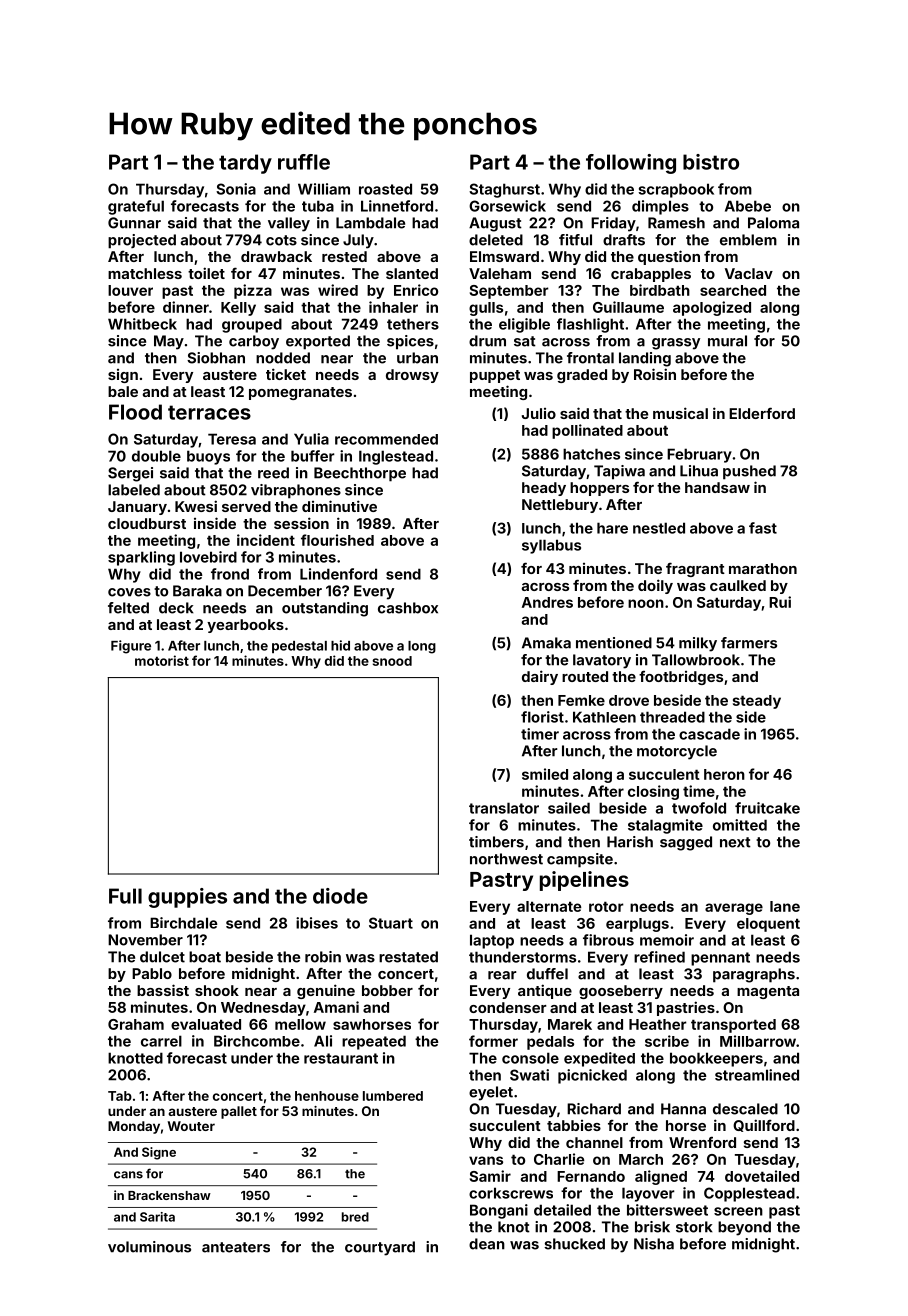  I want to click on tardy, so click(245, 164).
